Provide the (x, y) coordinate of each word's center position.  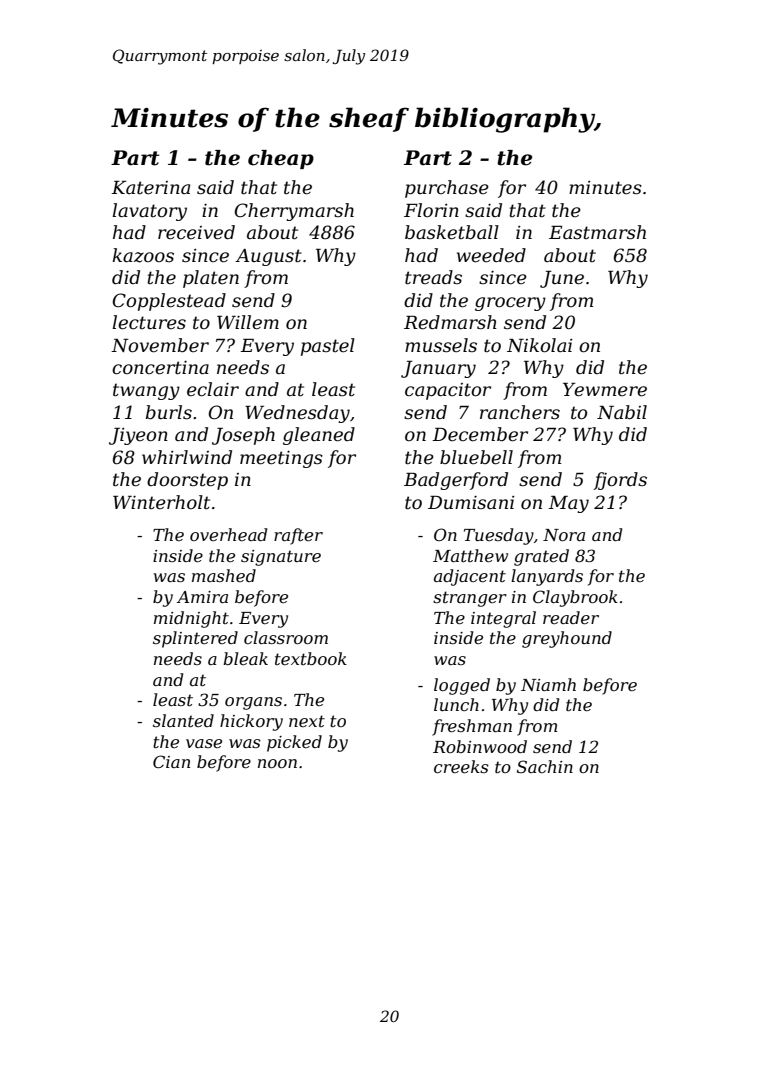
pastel (328, 347)
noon (277, 763)
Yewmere (605, 390)
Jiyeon (138, 436)
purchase (447, 189)
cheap (281, 159)
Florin (431, 210)
